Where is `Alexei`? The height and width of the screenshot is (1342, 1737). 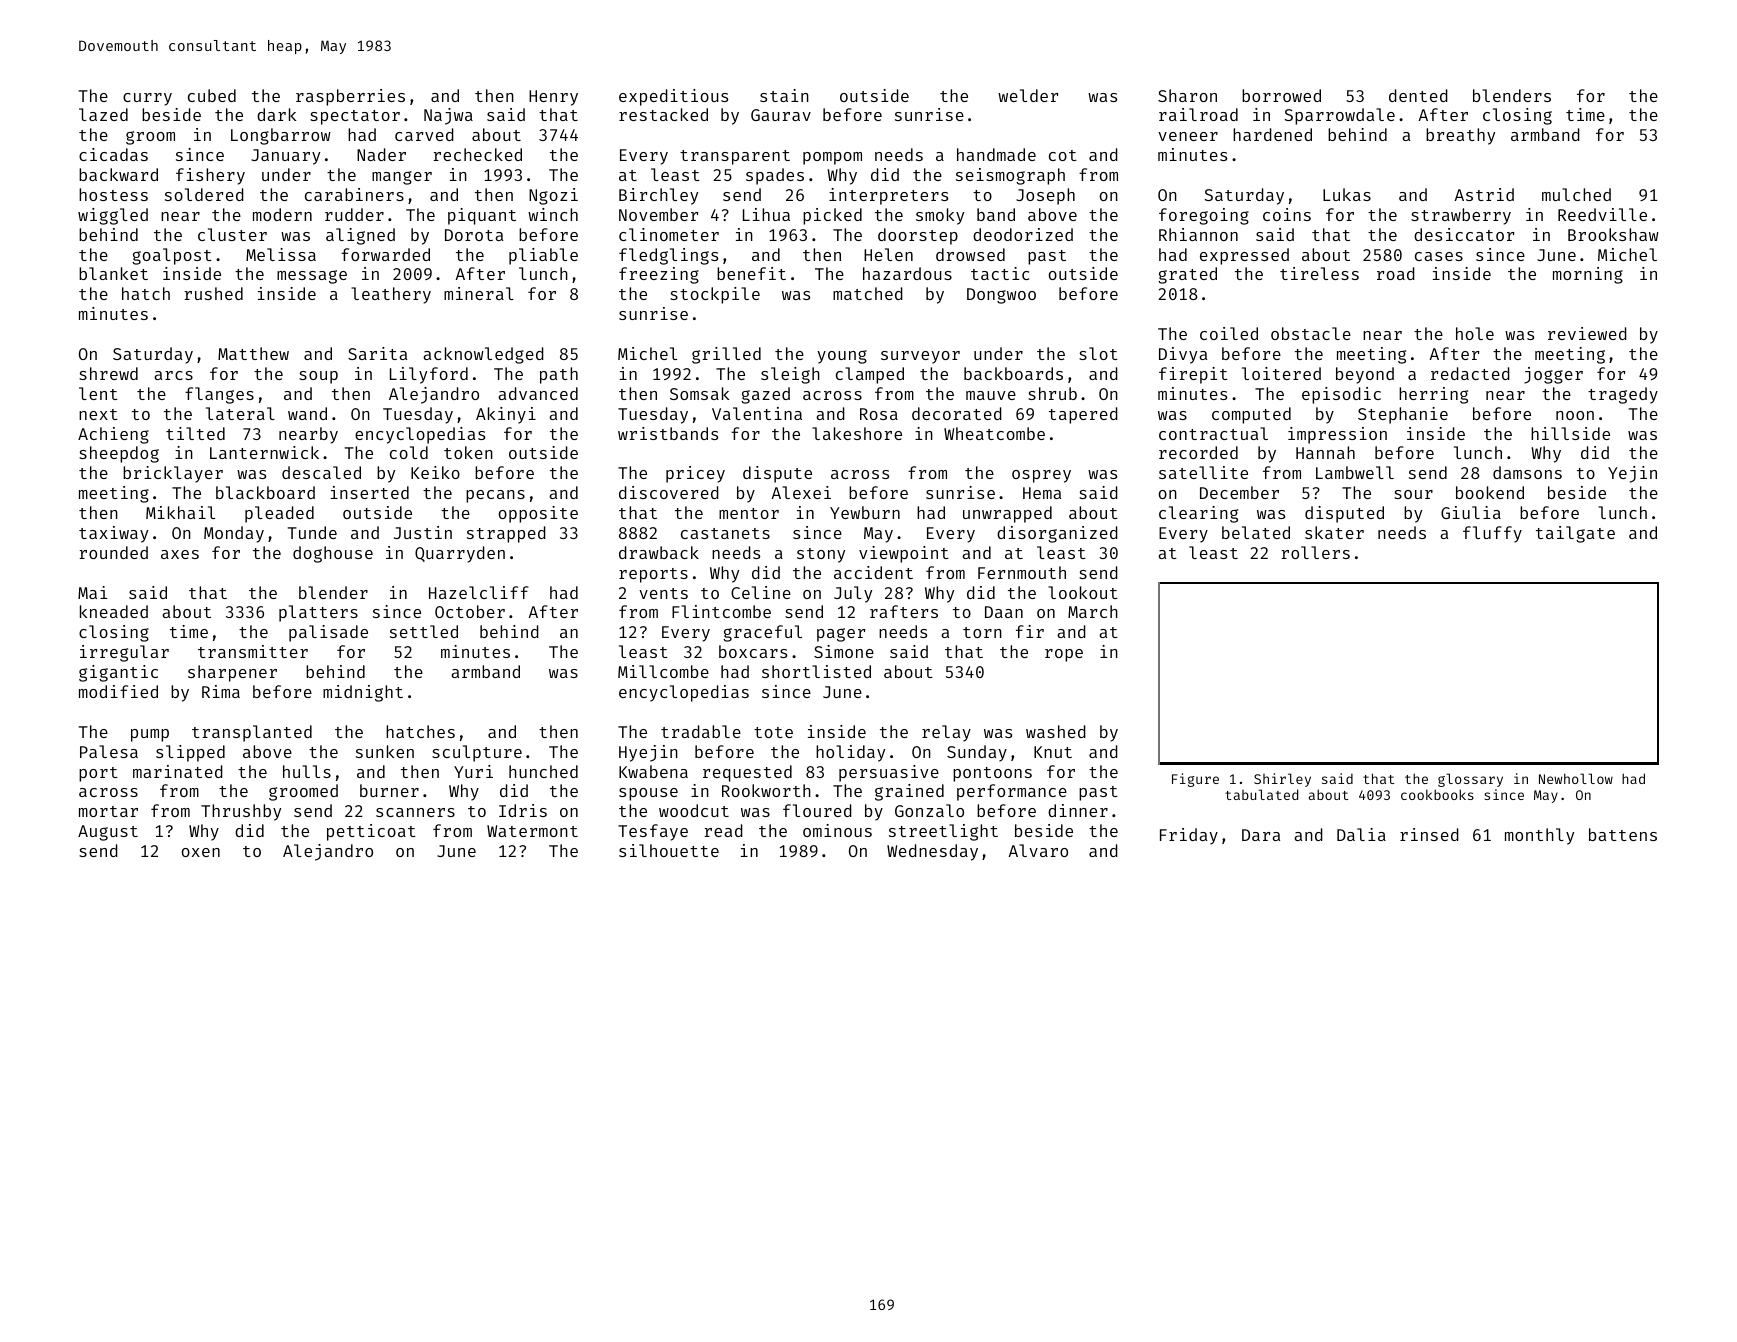 Alexei is located at coordinates (801, 492).
